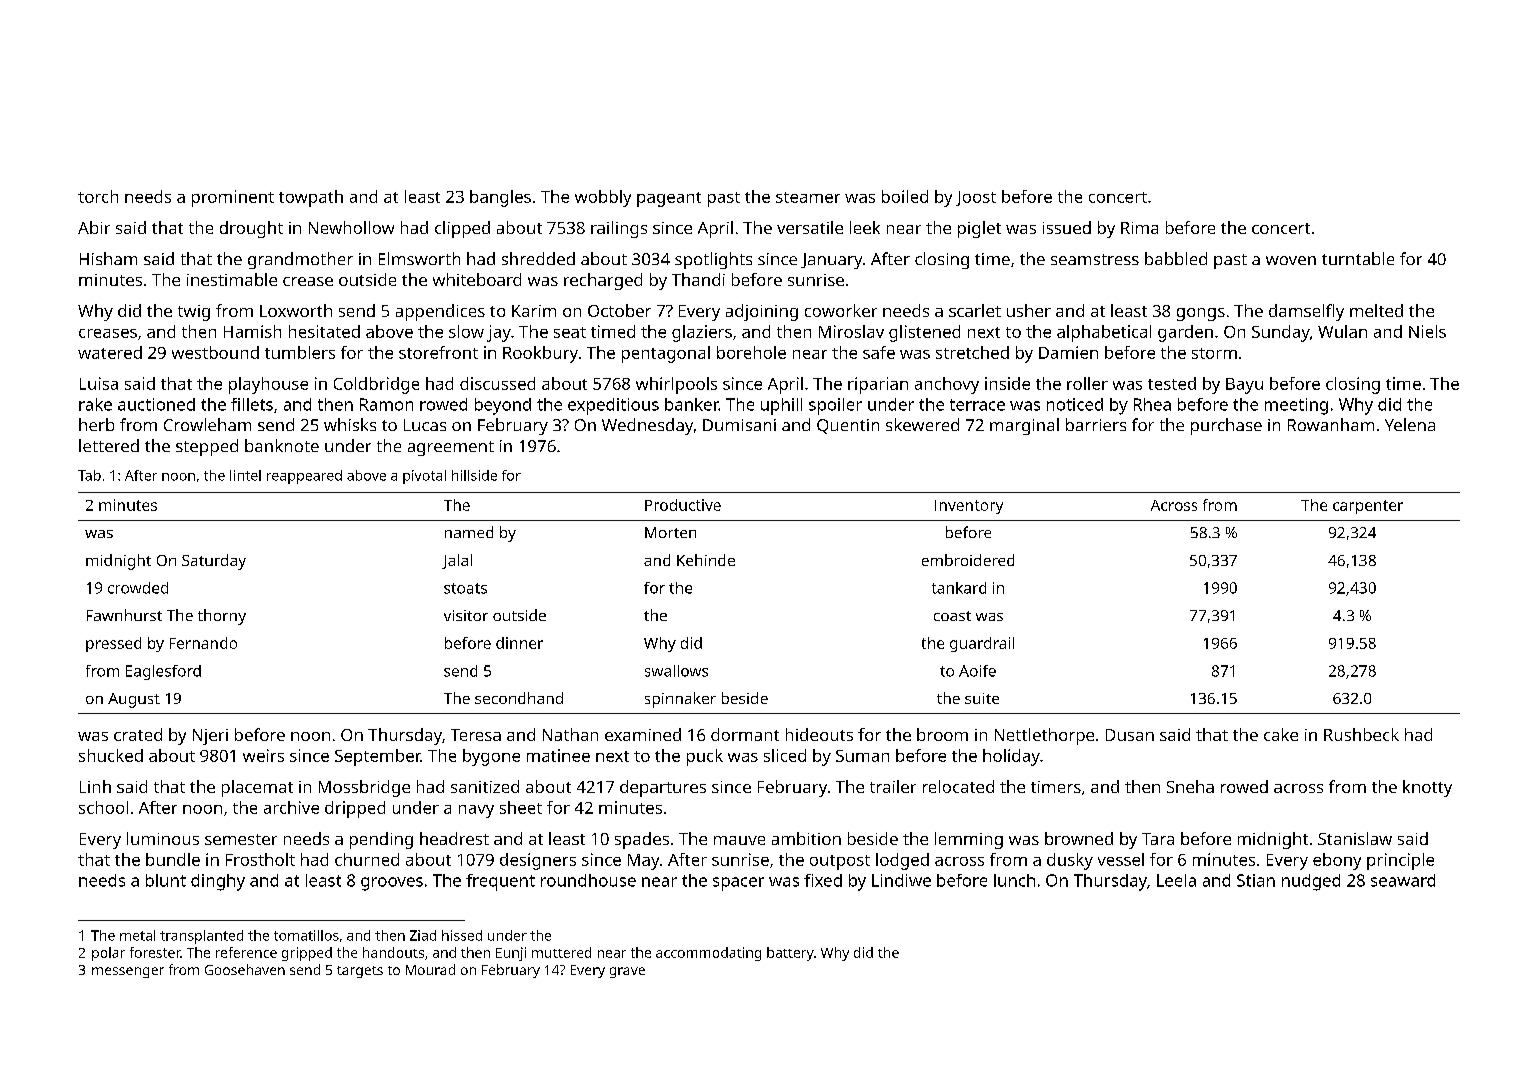 The image size is (1538, 1087). What do you see at coordinates (603, 198) in the image?
I see `wobbly` at bounding box center [603, 198].
